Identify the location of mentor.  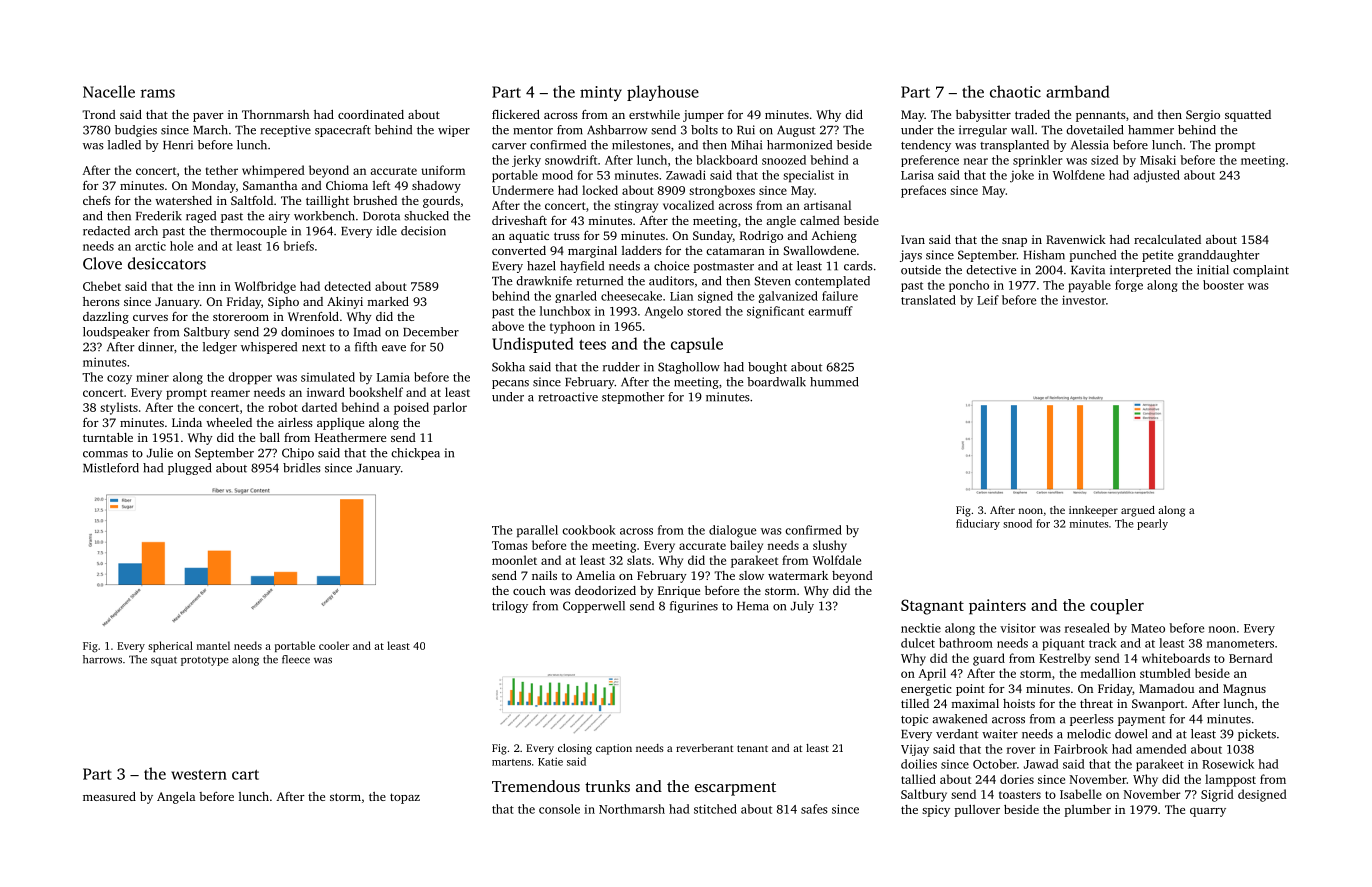
(533, 131).
